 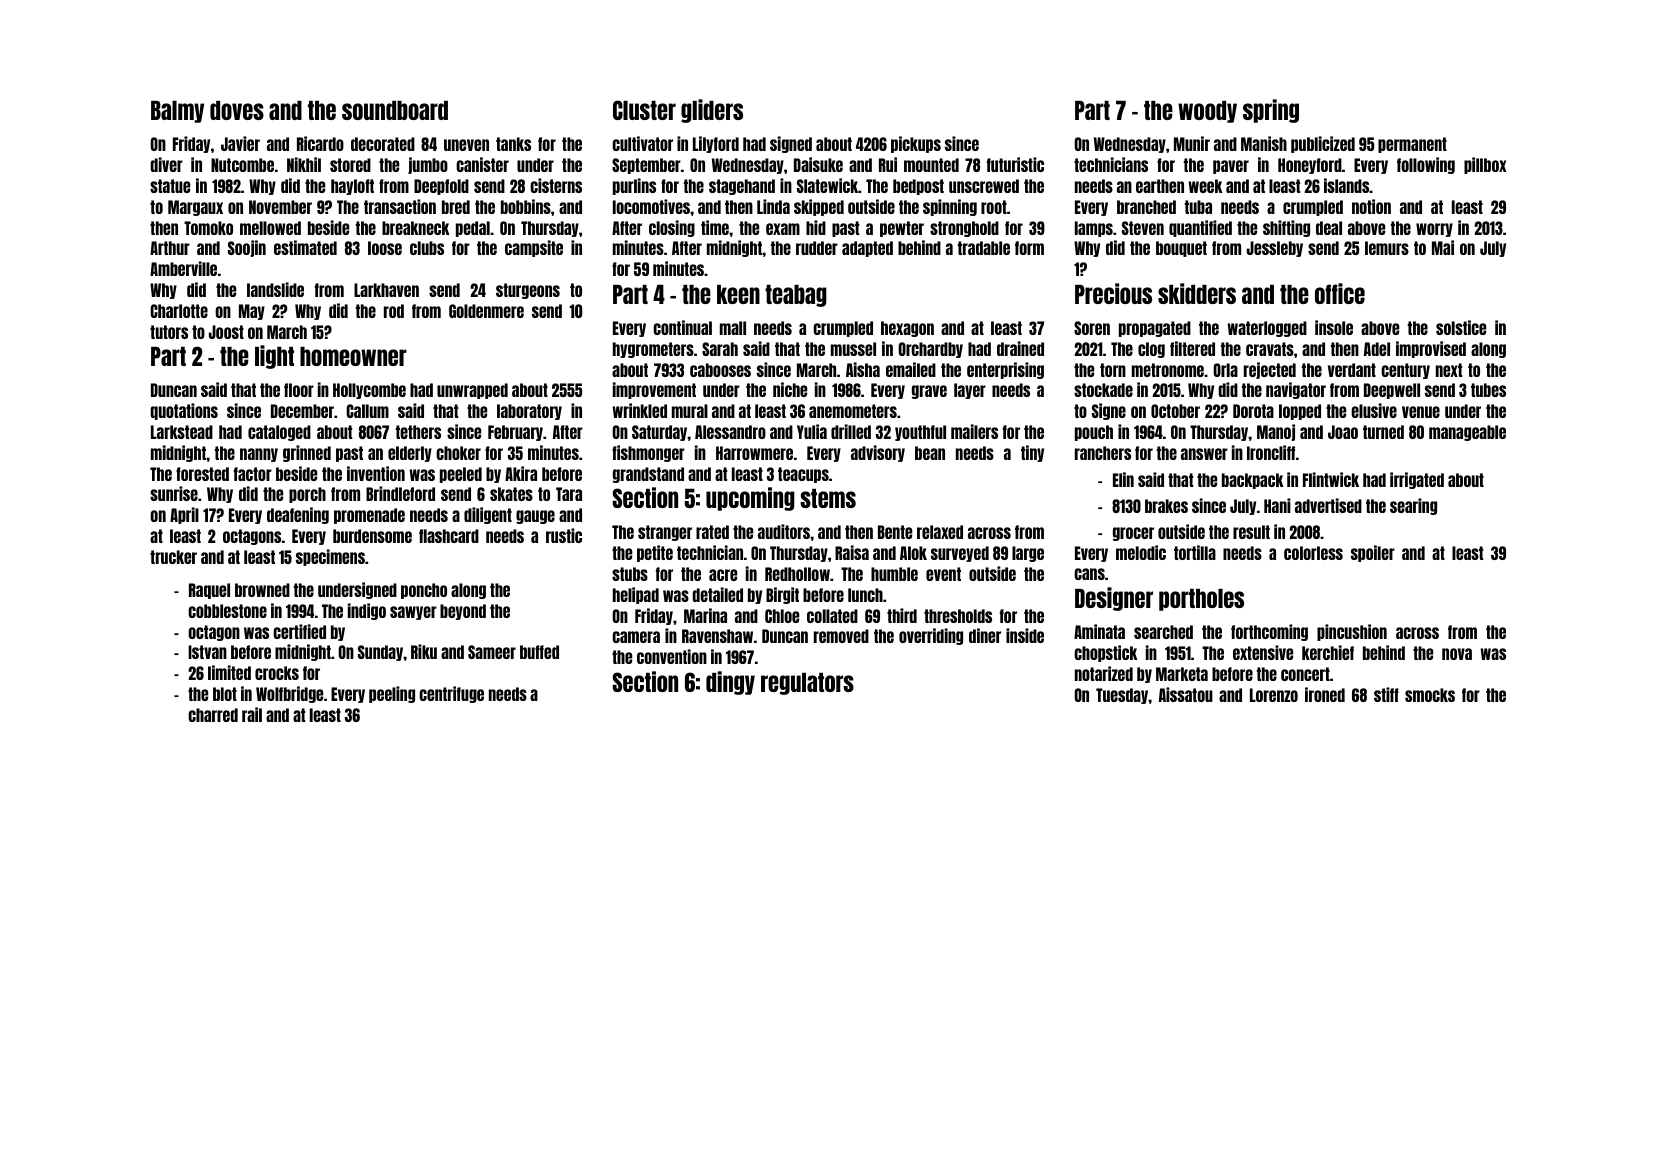 What do you see at coordinates (1204, 454) in the image?
I see `answer` at bounding box center [1204, 454].
